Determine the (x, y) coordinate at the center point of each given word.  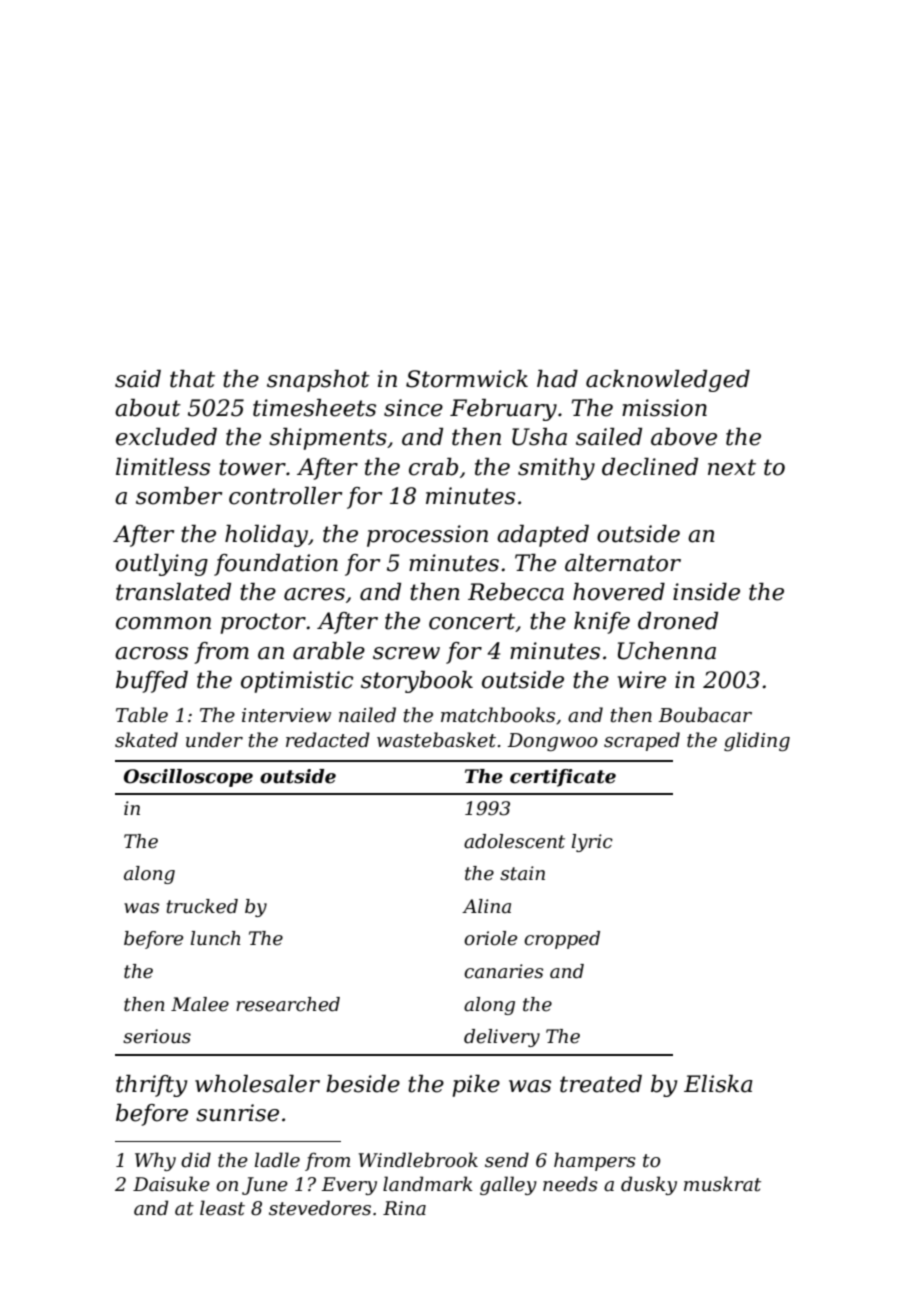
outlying (162, 565)
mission (664, 408)
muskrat (722, 1184)
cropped (562, 940)
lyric (592, 843)
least (222, 1208)
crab (433, 467)
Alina (486, 906)
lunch (215, 938)
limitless (163, 467)
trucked (202, 906)
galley (508, 1185)
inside (706, 592)
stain (522, 873)
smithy (556, 469)
